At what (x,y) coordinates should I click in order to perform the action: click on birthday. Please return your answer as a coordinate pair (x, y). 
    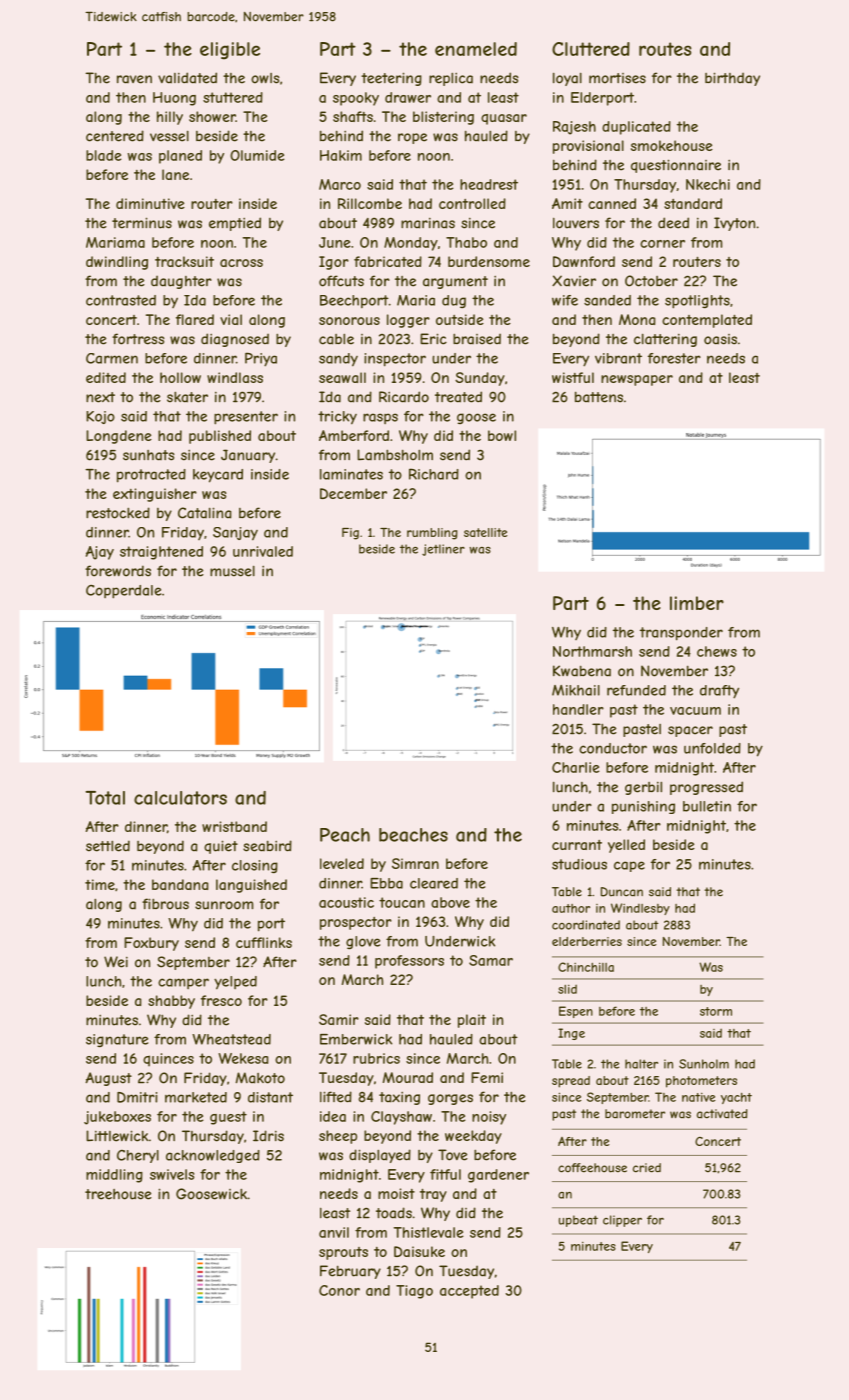
    Looking at the image, I should click on (732, 79).
